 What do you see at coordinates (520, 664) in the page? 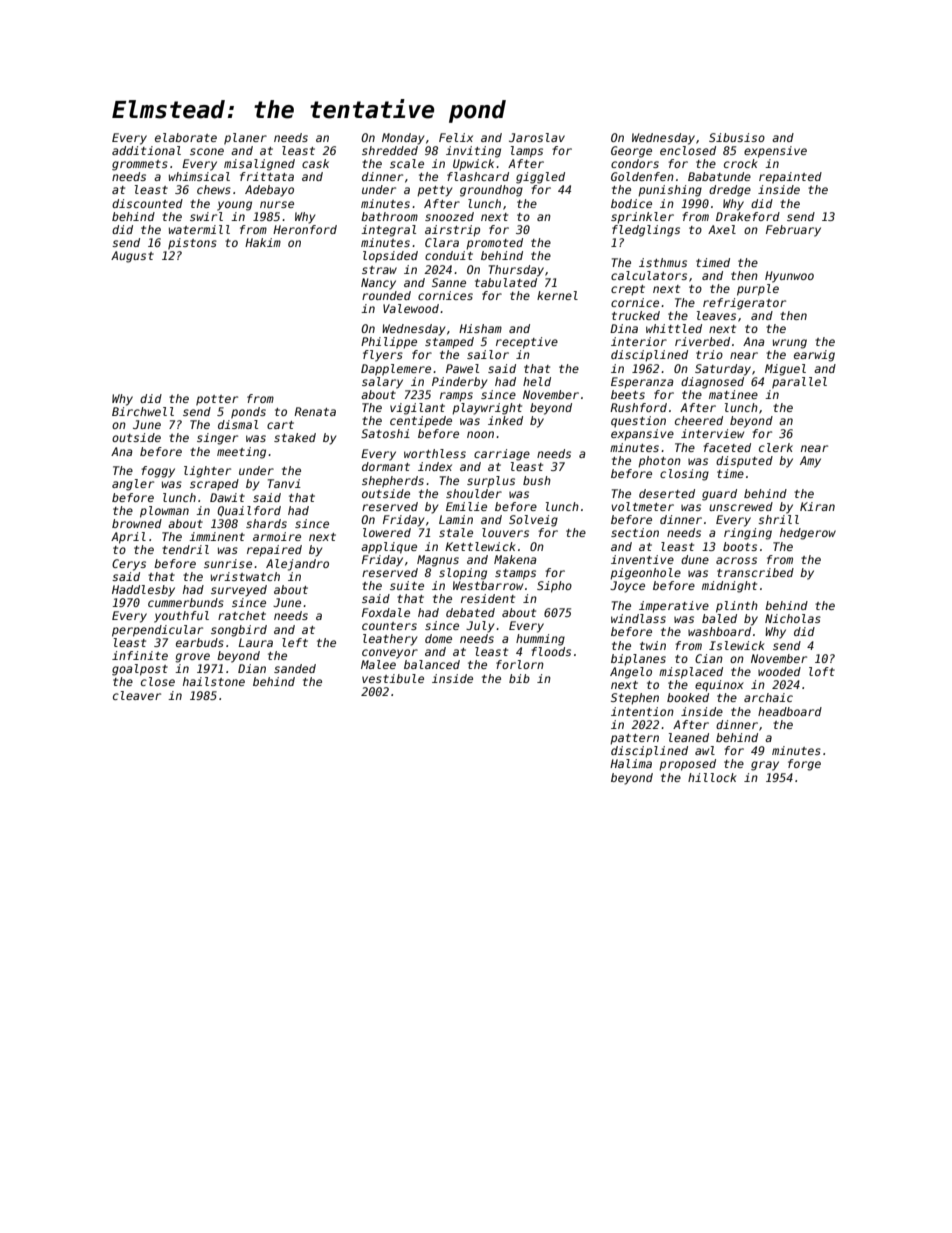
I see `forlorn` at bounding box center [520, 664].
